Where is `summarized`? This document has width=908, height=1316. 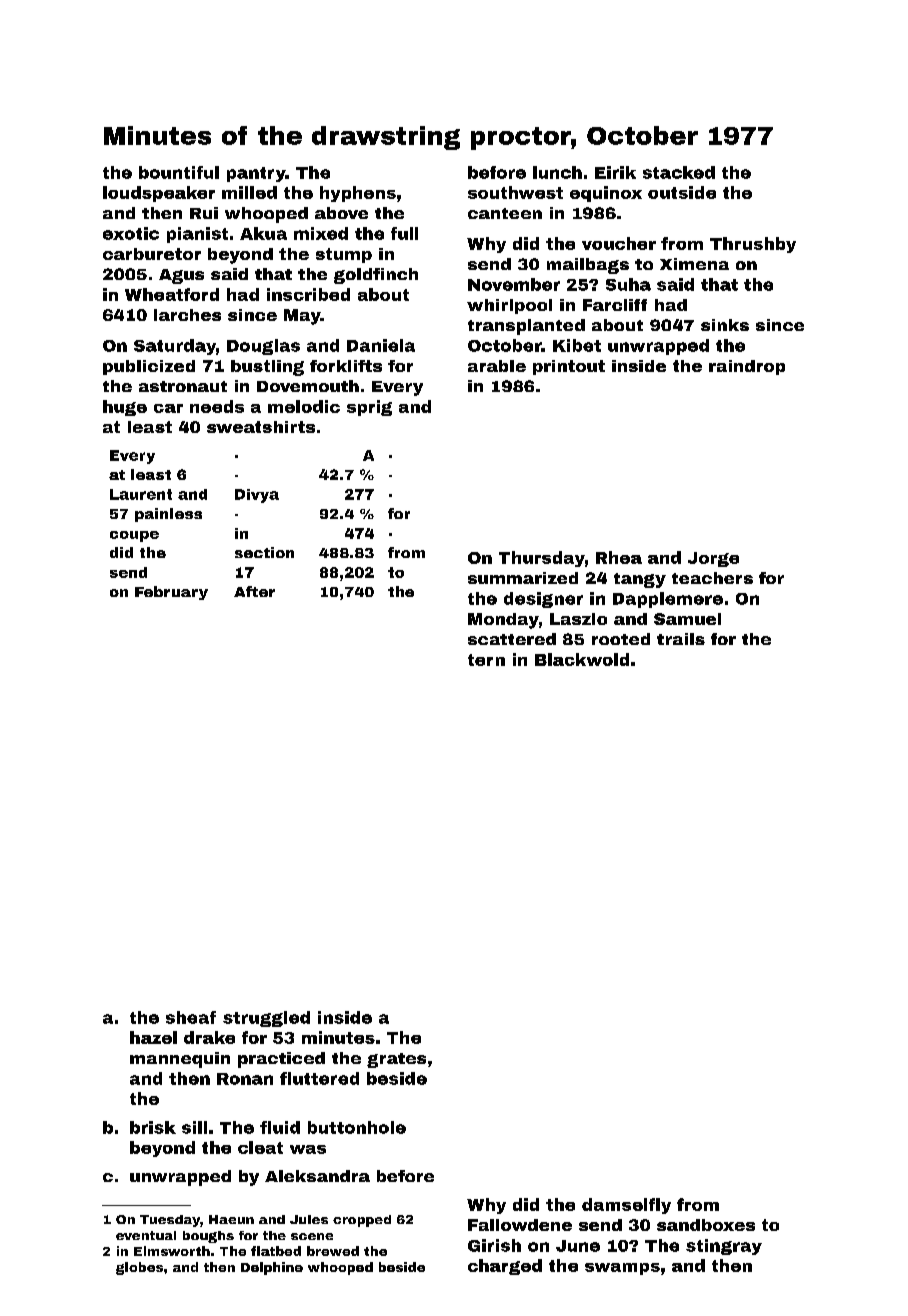 summarized is located at coordinates (523, 578).
